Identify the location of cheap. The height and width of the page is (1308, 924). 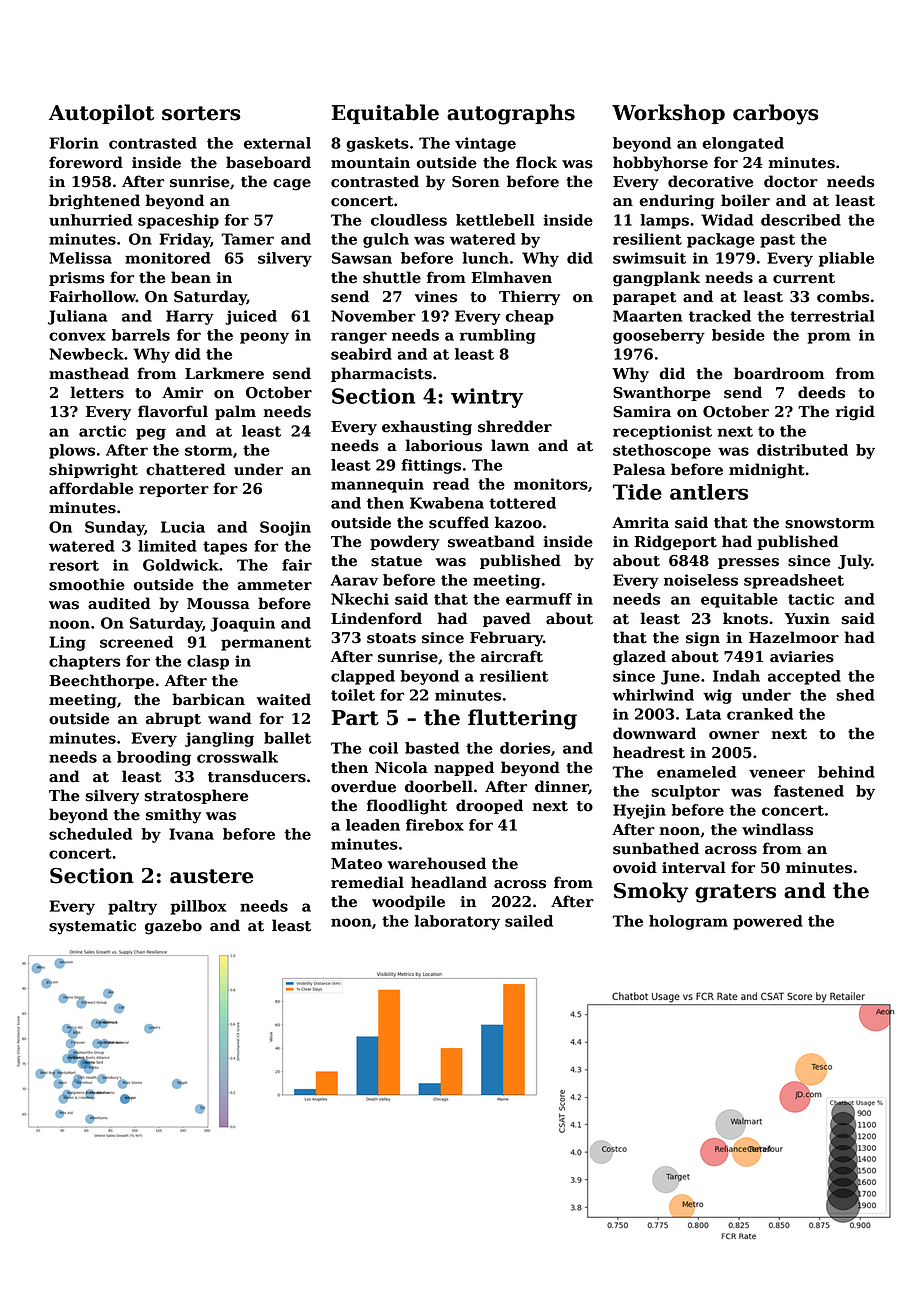
(529, 317).
